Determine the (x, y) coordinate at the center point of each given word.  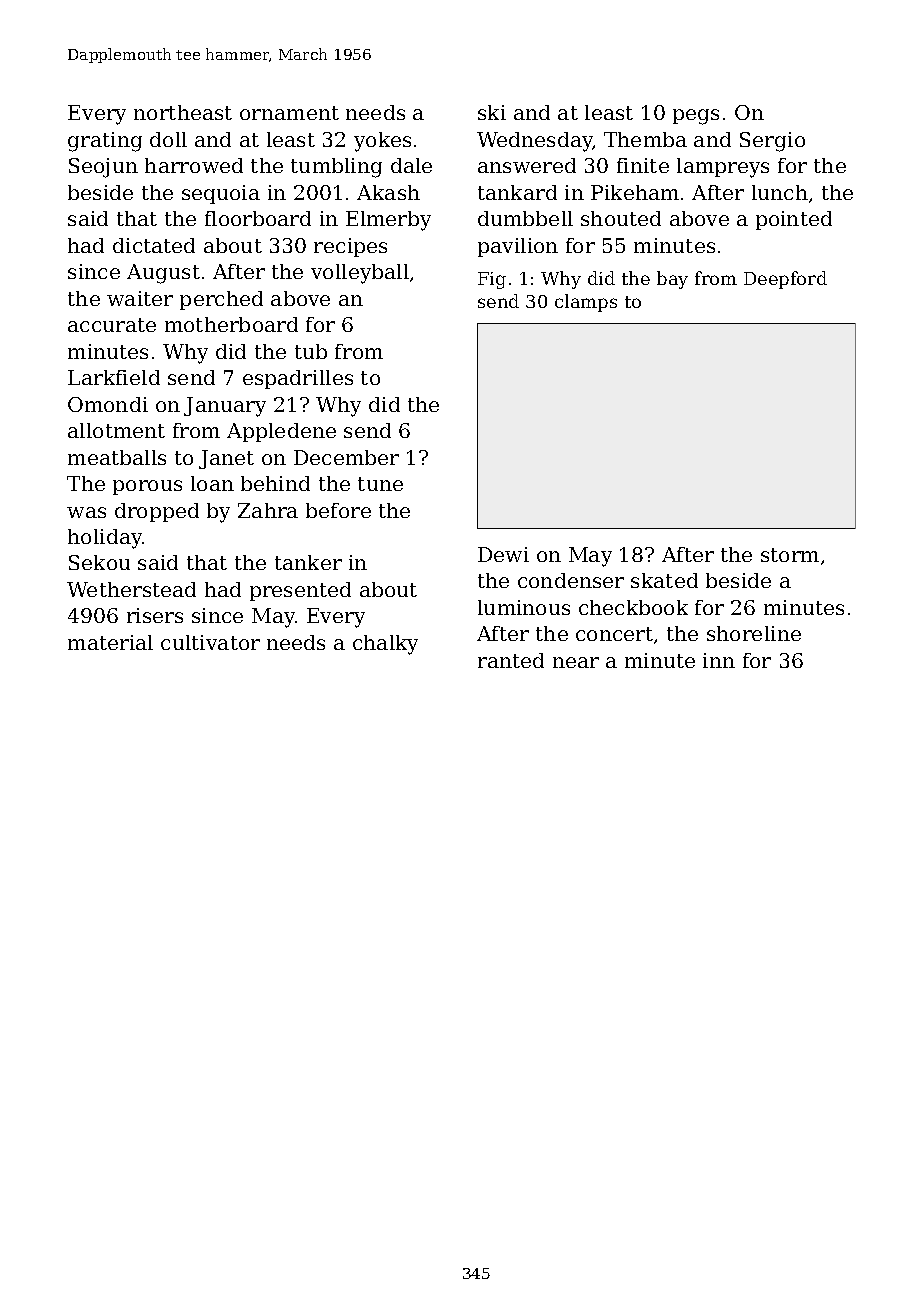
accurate (112, 325)
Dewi (503, 554)
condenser (571, 580)
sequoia (221, 194)
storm (790, 555)
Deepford (785, 280)
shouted (621, 218)
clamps (586, 303)
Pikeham (635, 192)
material (110, 642)
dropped (157, 512)
